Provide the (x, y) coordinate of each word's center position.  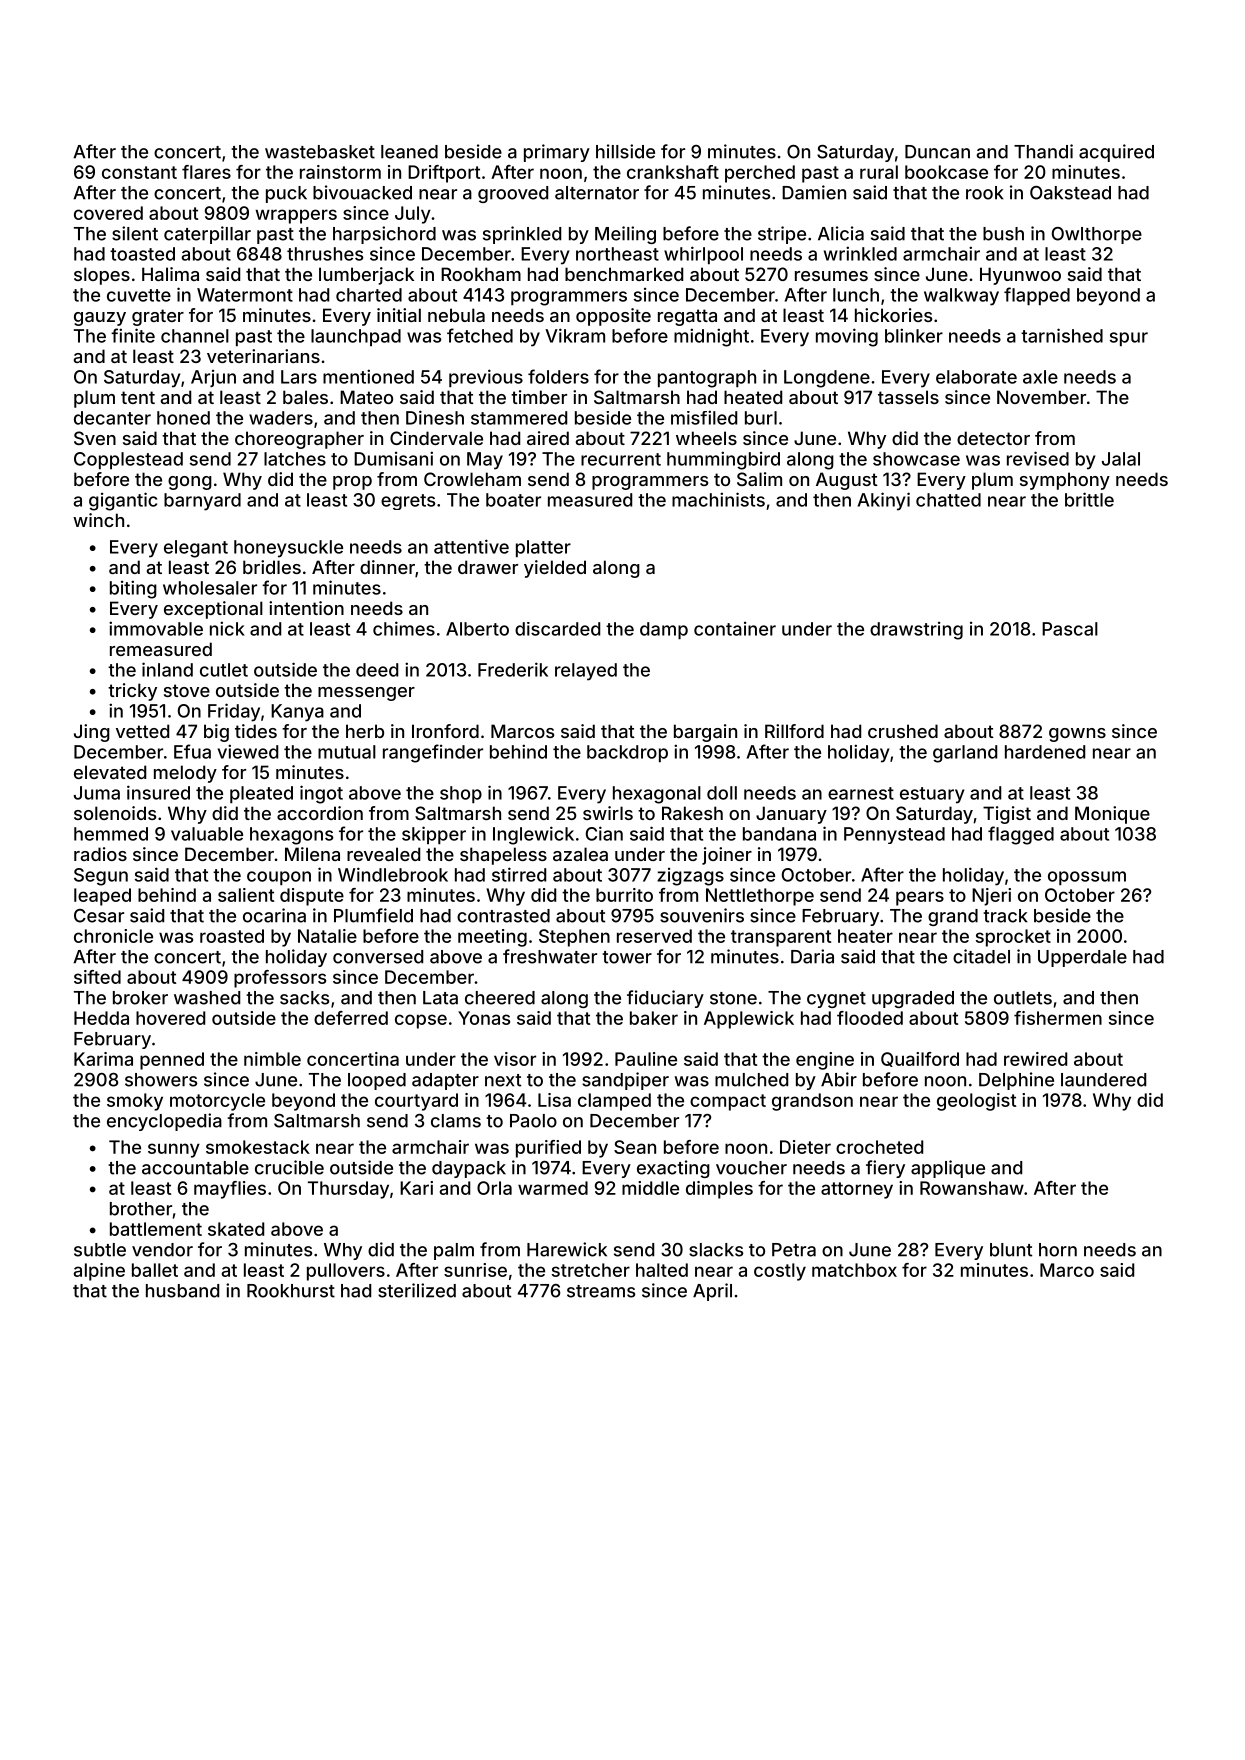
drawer (488, 567)
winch (98, 520)
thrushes (325, 254)
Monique (1112, 815)
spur (1129, 339)
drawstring (916, 631)
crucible (289, 1167)
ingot (321, 794)
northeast (617, 254)
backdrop (627, 753)
